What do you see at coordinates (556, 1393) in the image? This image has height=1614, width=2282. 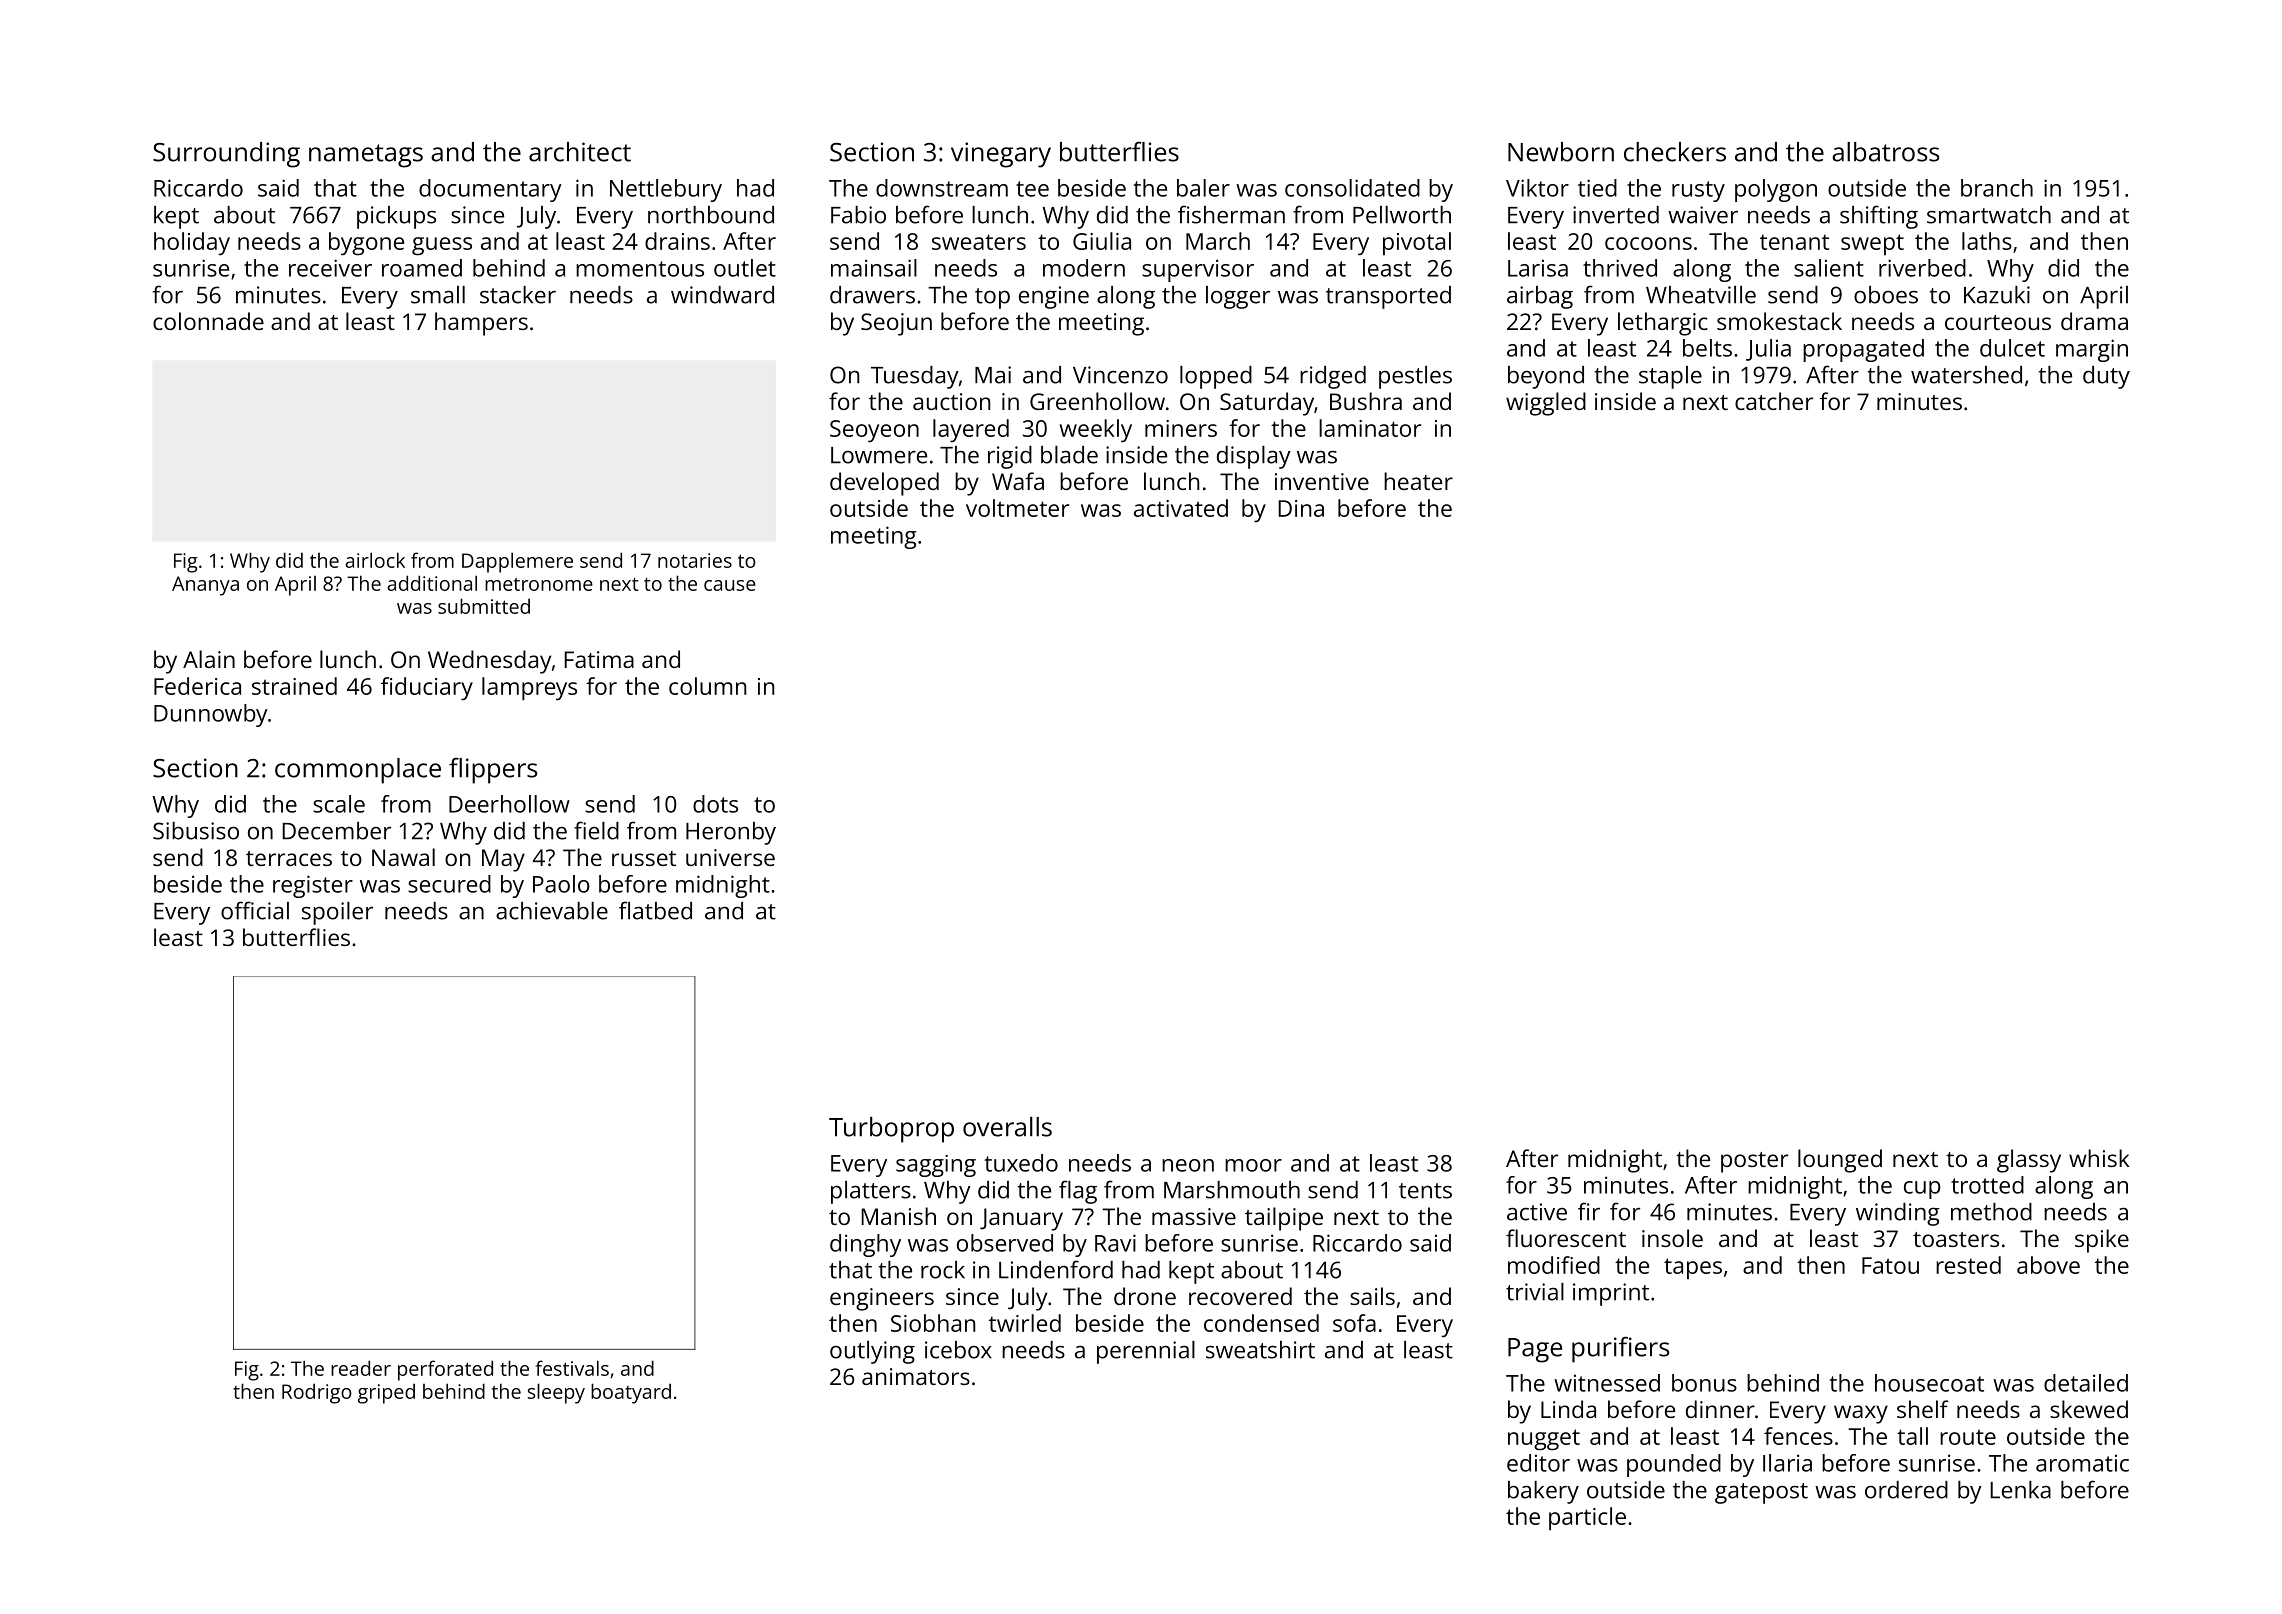 I see `sleepy` at bounding box center [556, 1393].
